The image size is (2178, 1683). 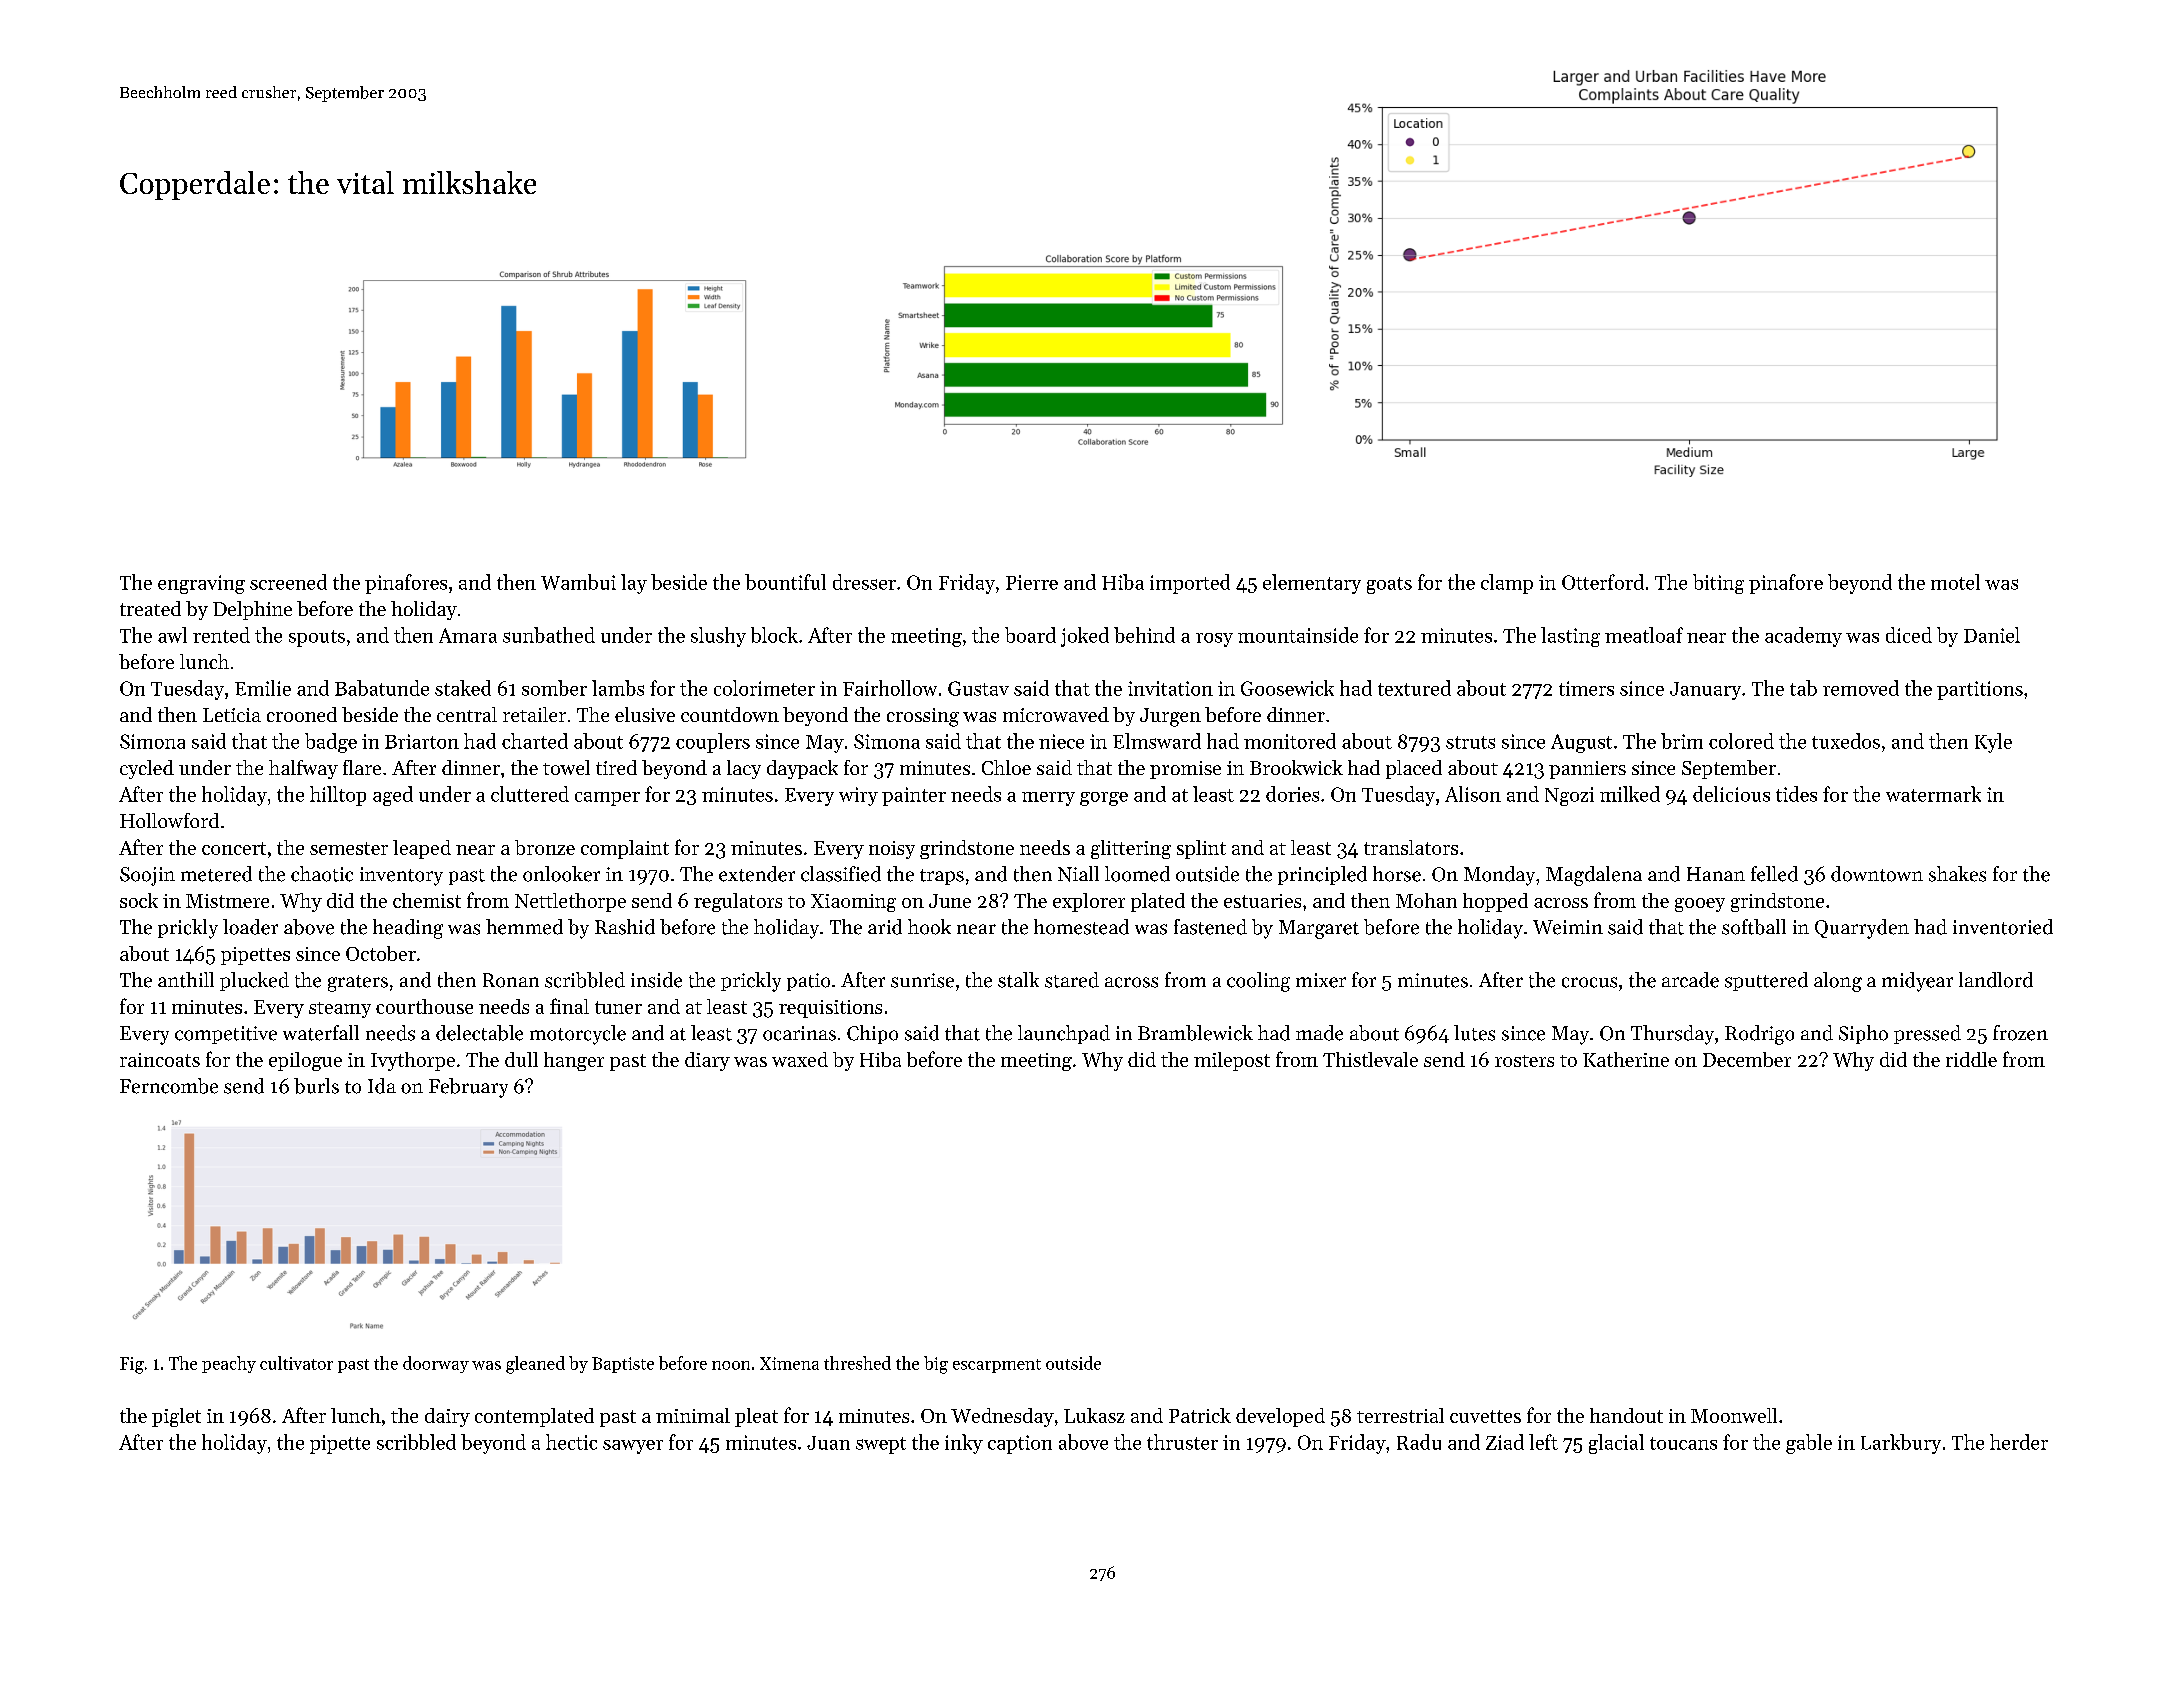 What do you see at coordinates (296, 1363) in the screenshot?
I see `cultivator` at bounding box center [296, 1363].
